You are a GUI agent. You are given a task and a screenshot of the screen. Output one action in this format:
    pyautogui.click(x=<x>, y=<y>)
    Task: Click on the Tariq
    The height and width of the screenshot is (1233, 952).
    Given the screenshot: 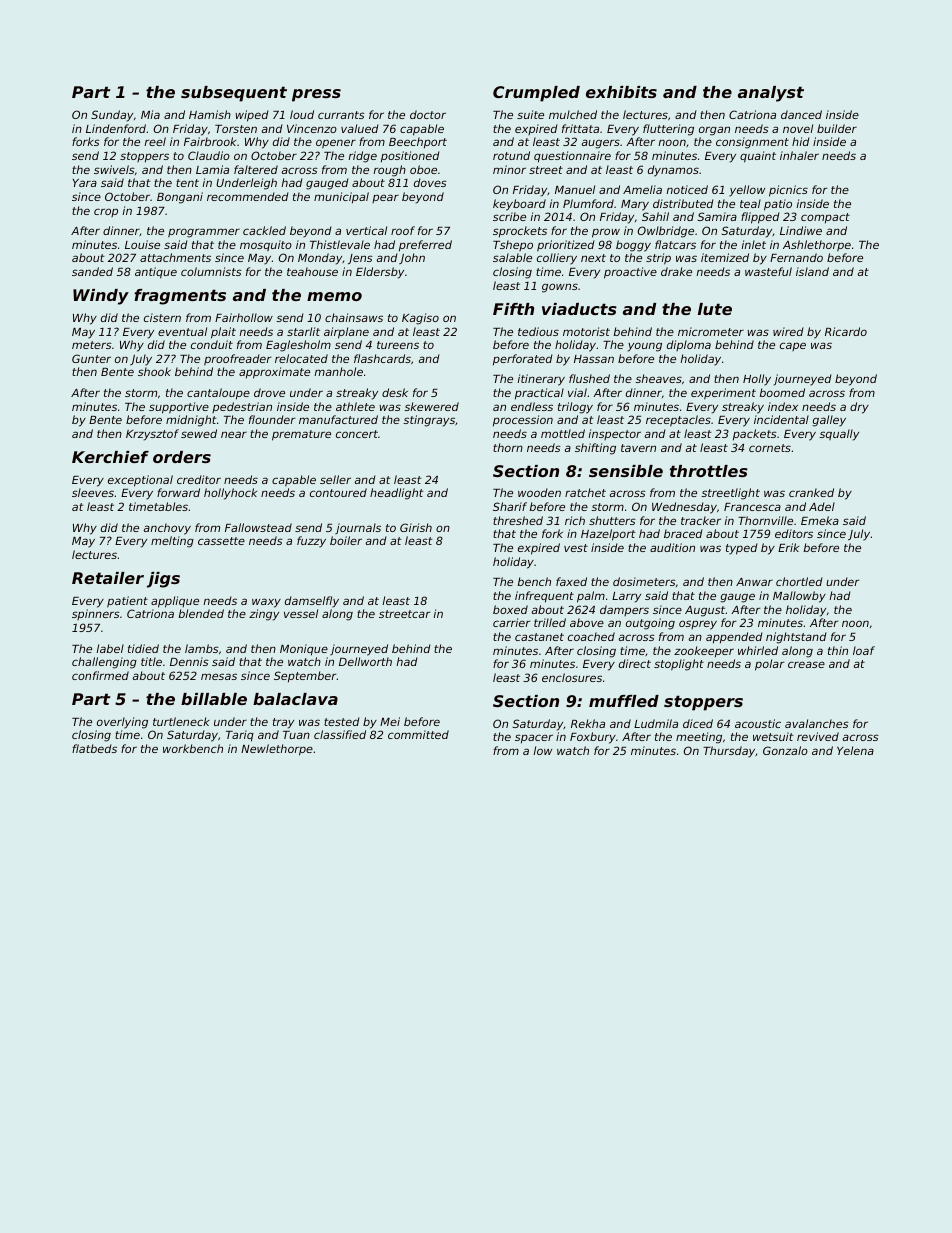 What is the action you would take?
    pyautogui.click(x=240, y=736)
